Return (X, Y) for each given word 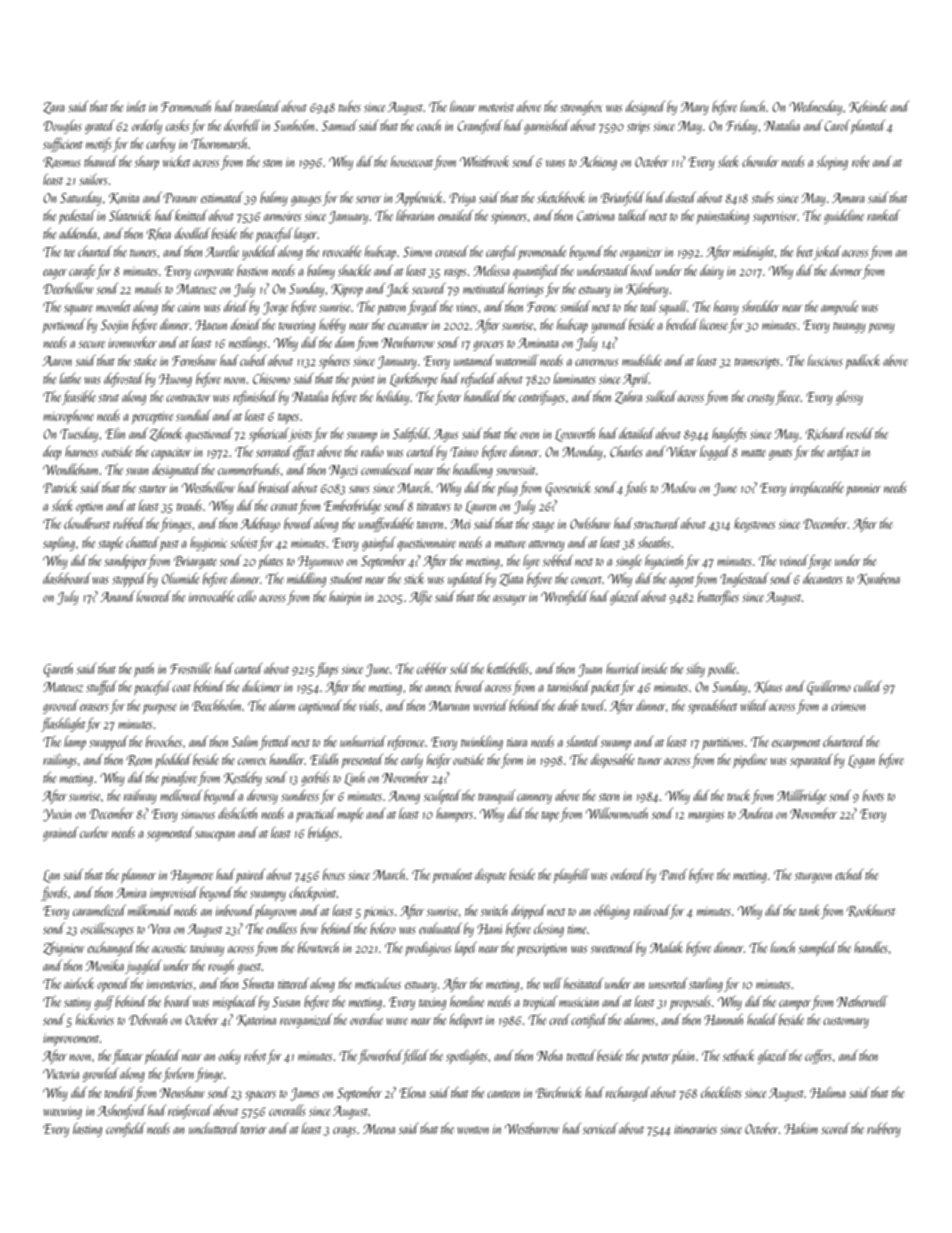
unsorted (668, 983)
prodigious (428, 949)
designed (645, 108)
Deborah (148, 1019)
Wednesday (815, 108)
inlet (136, 106)
